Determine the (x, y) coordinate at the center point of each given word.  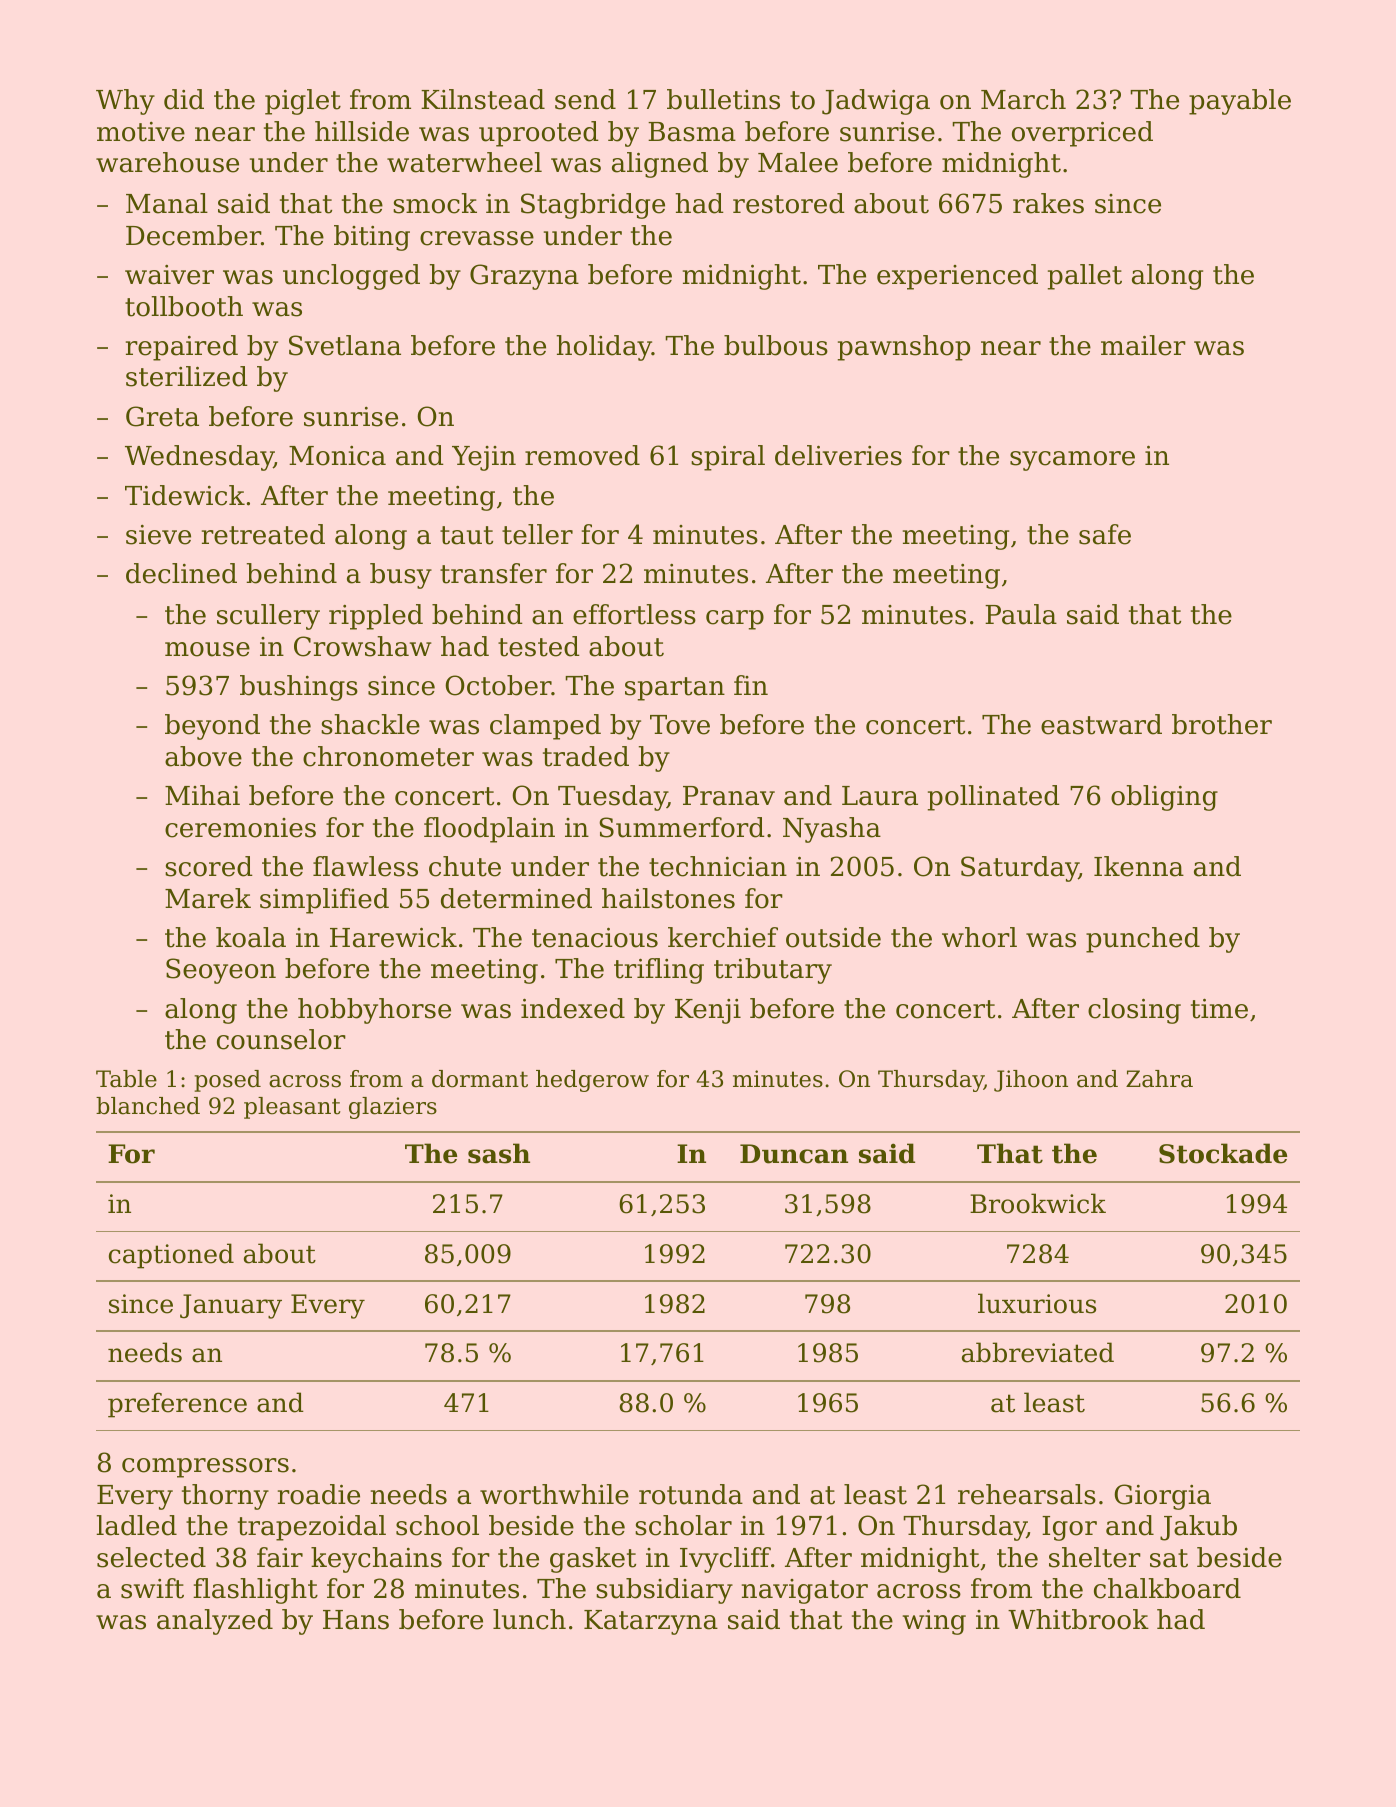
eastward (1101, 724)
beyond (212, 727)
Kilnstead (483, 99)
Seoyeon (221, 971)
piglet (303, 102)
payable (1240, 102)
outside (833, 937)
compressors (205, 1468)
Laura (880, 796)
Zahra (1159, 1079)
